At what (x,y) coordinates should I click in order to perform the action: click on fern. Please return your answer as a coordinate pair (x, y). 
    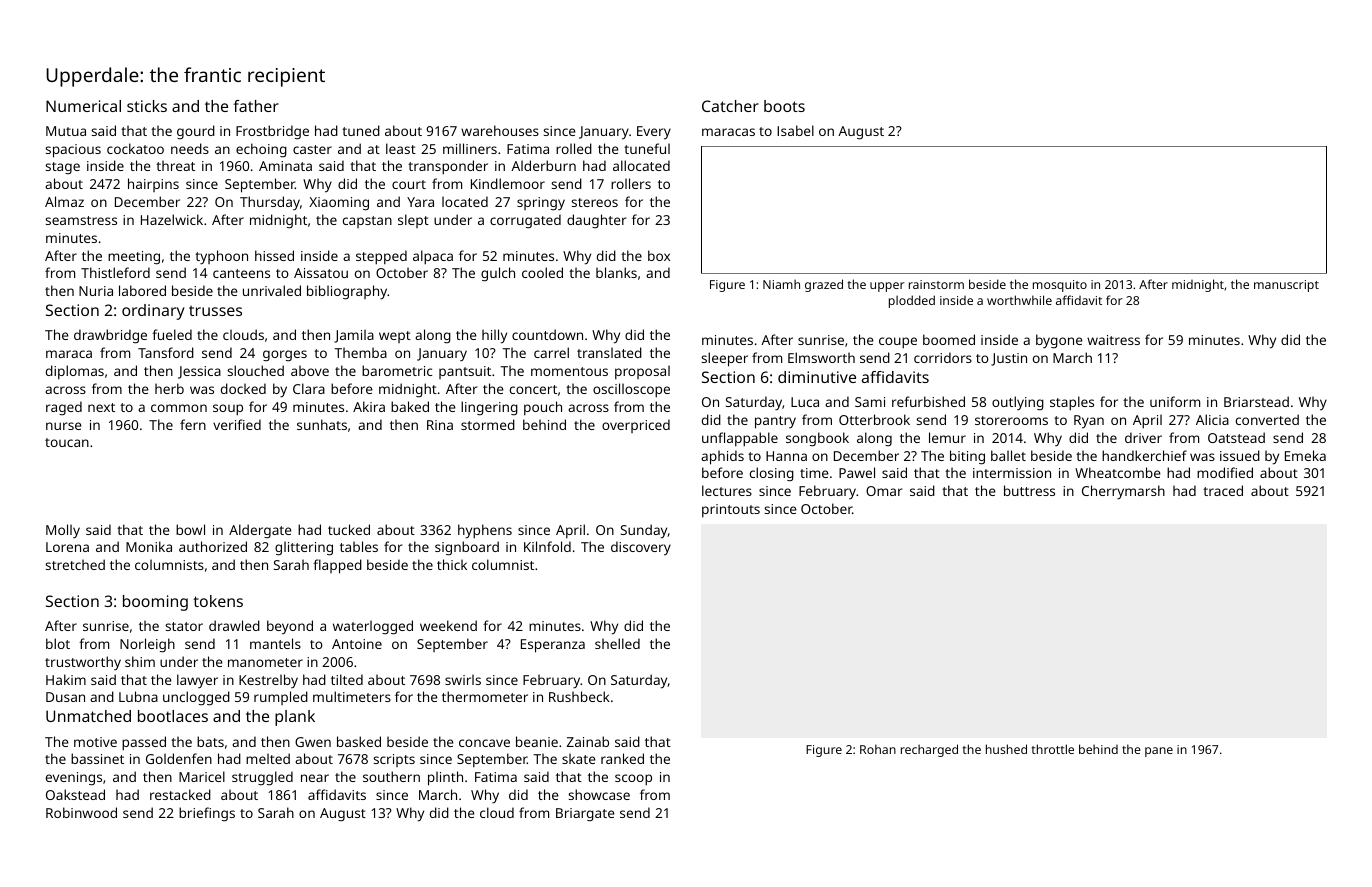
    Looking at the image, I should click on (193, 424).
